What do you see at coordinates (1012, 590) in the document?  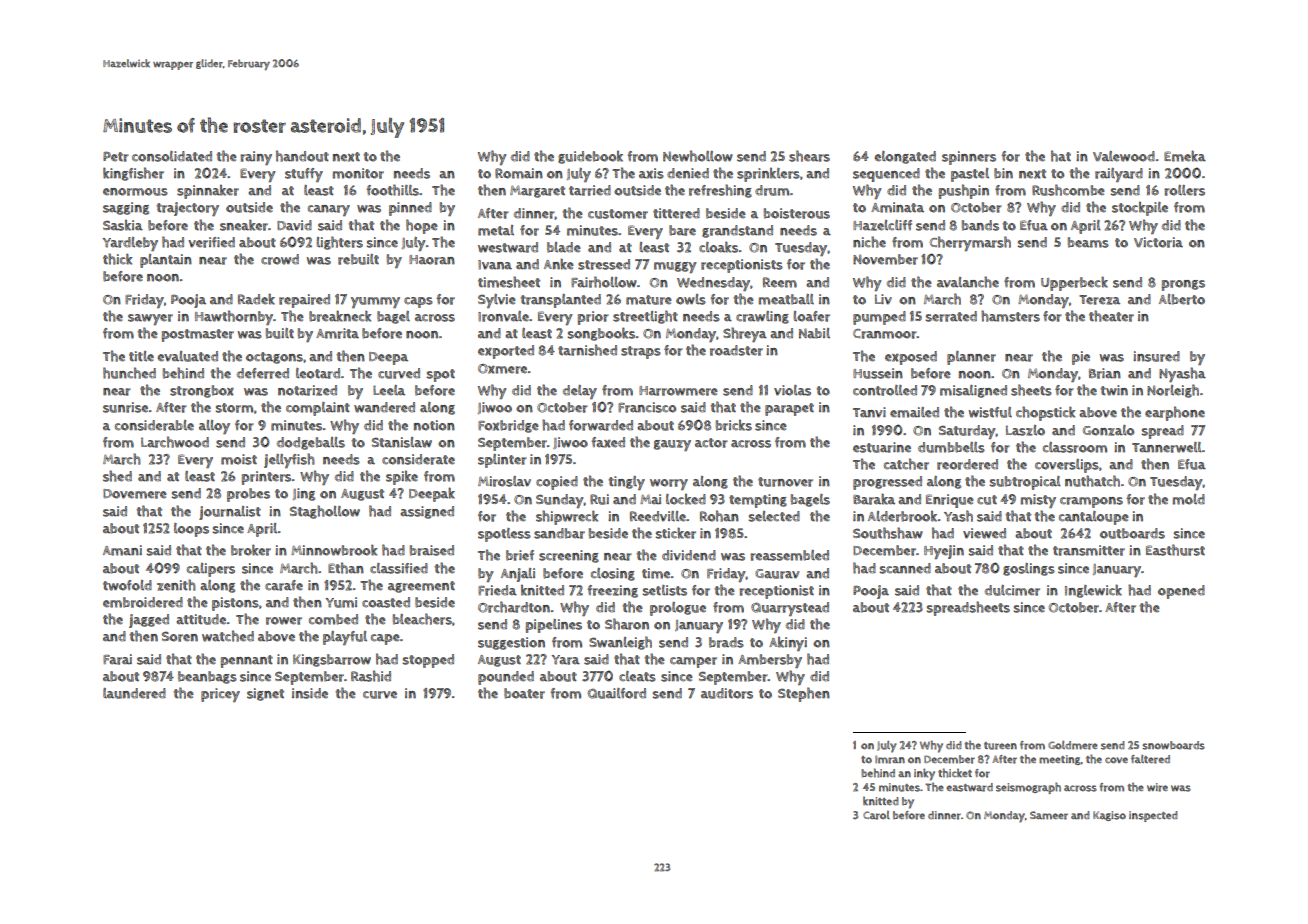 I see `dulcimer` at bounding box center [1012, 590].
